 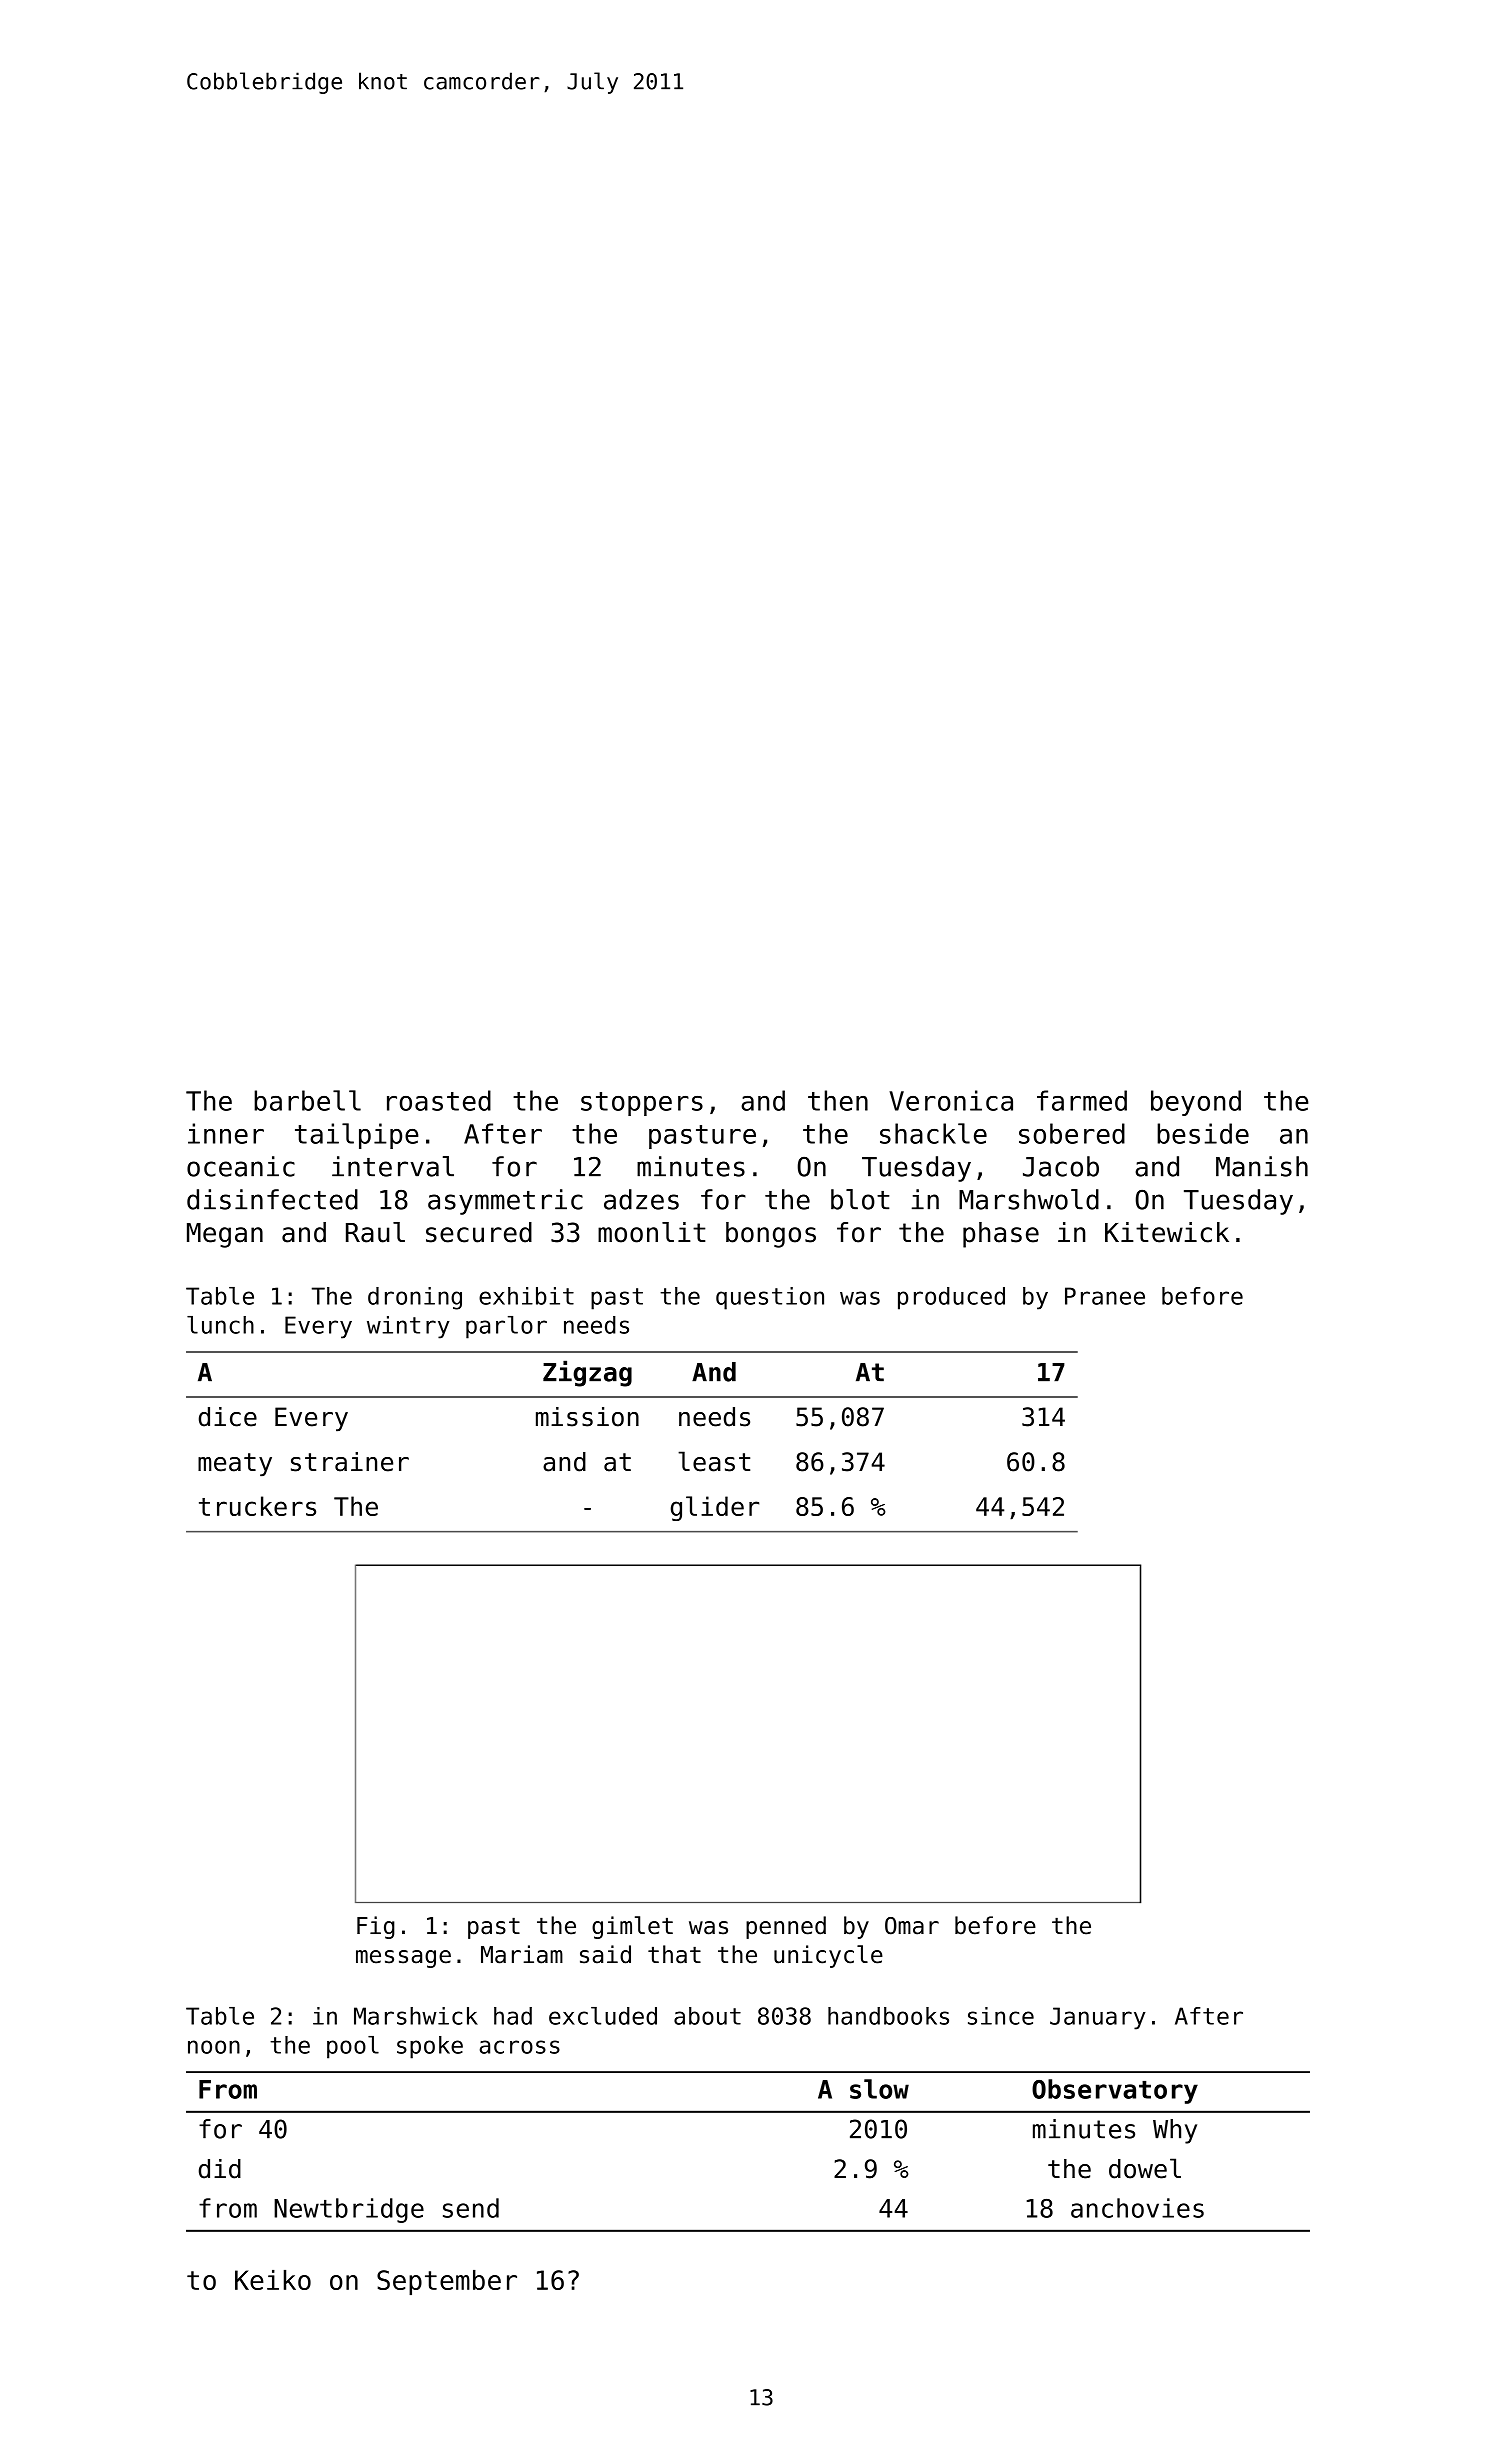 I want to click on pool, so click(x=353, y=2047).
